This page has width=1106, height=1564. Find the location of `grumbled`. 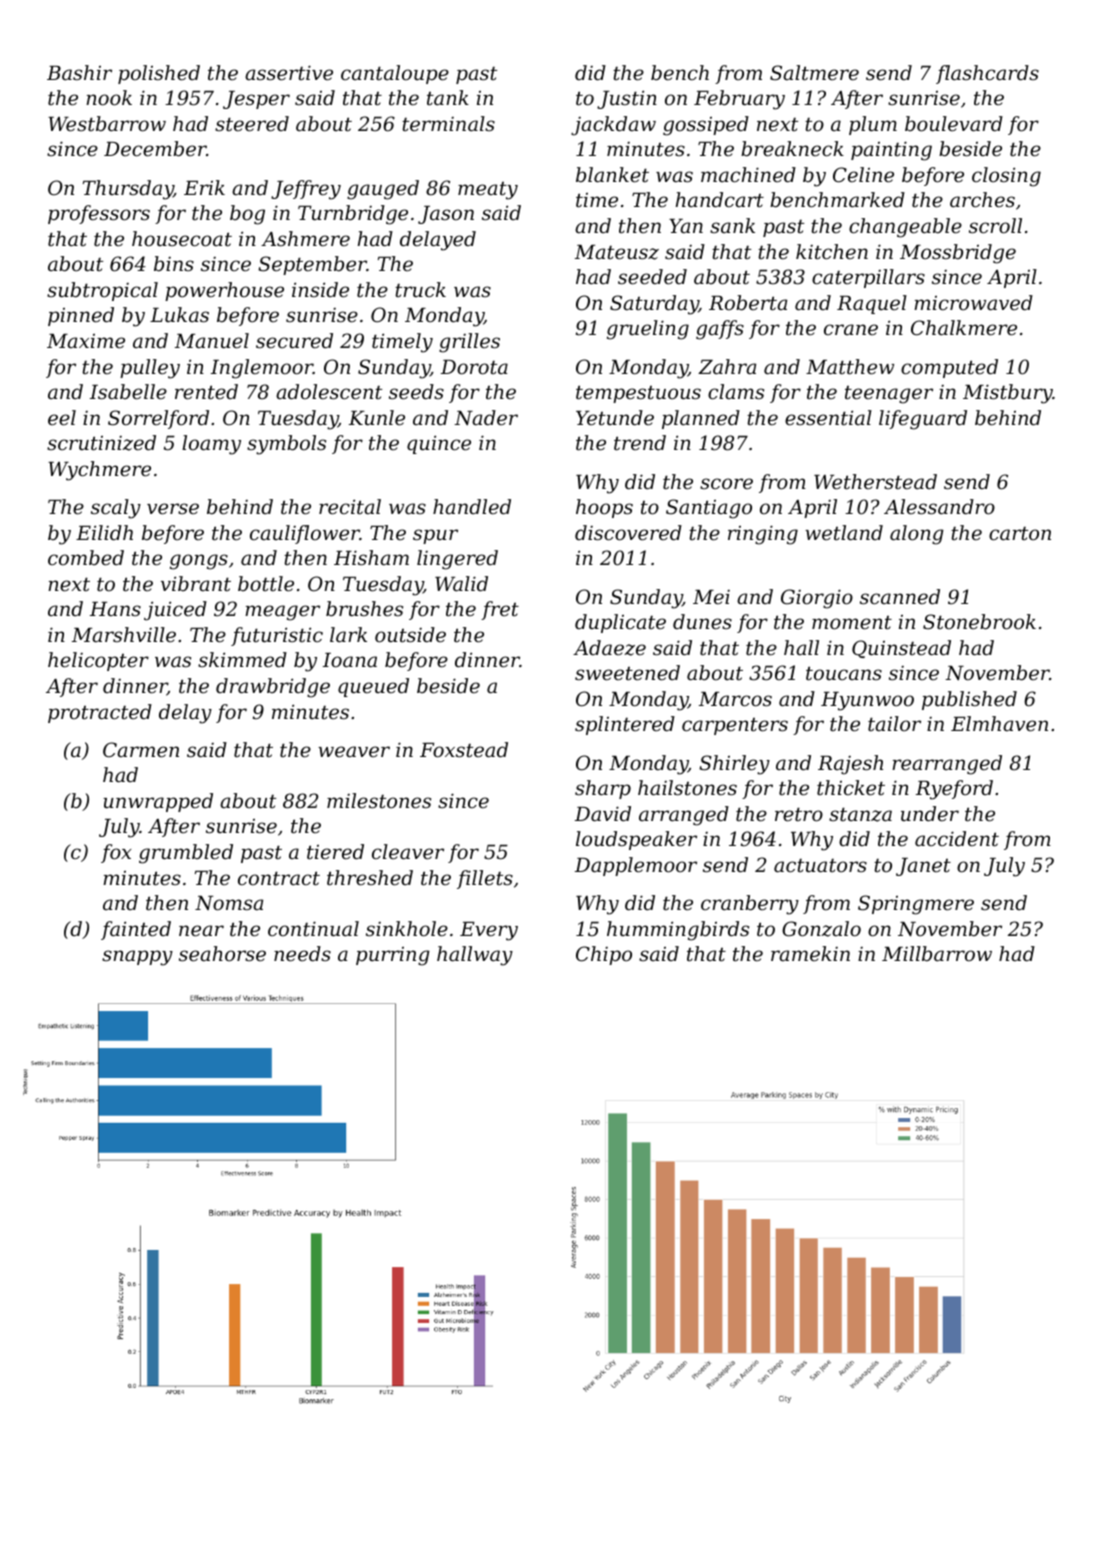

grumbled is located at coordinates (186, 854).
